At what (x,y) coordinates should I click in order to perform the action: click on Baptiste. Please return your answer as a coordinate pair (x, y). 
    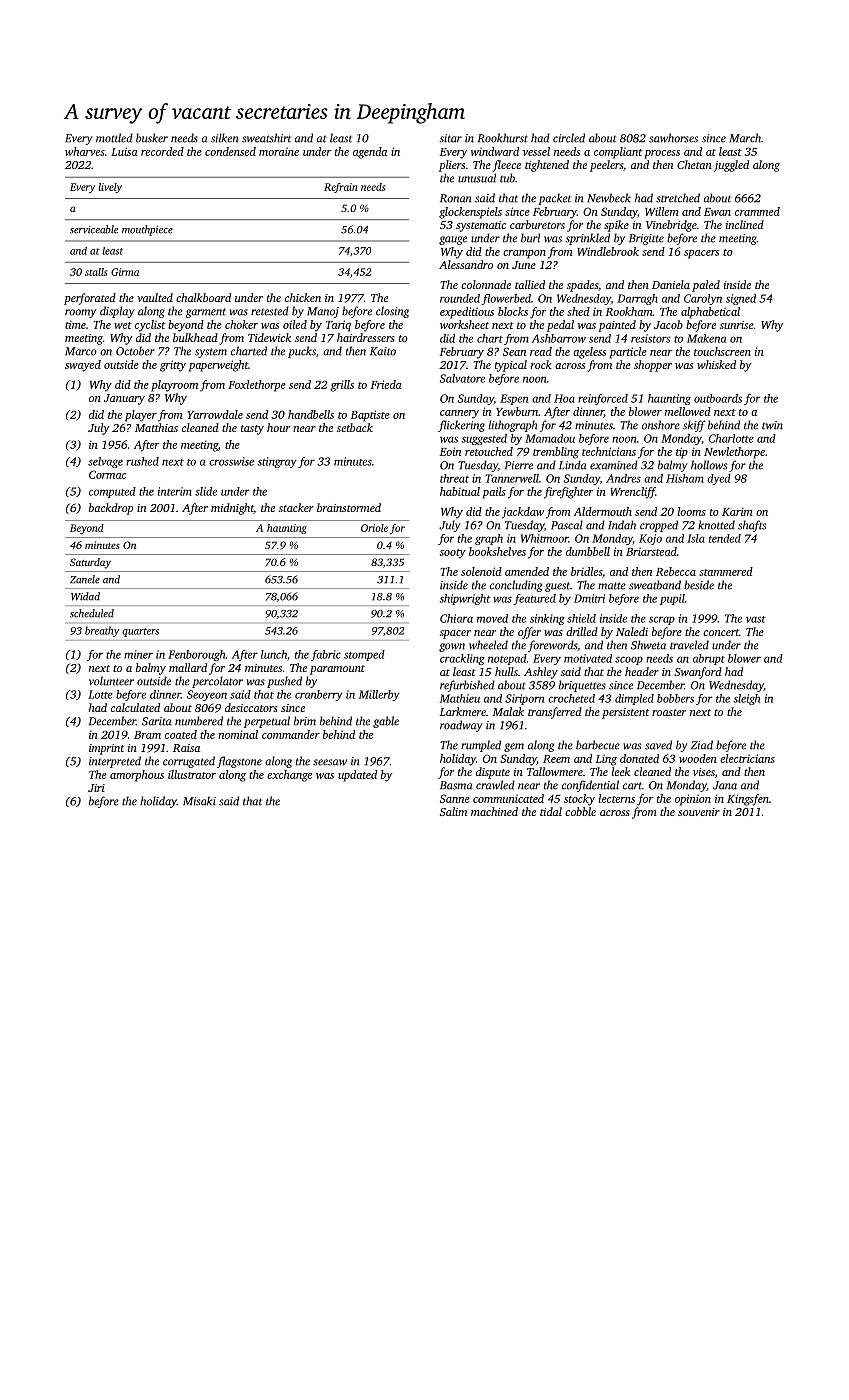
    Looking at the image, I should click on (370, 416).
